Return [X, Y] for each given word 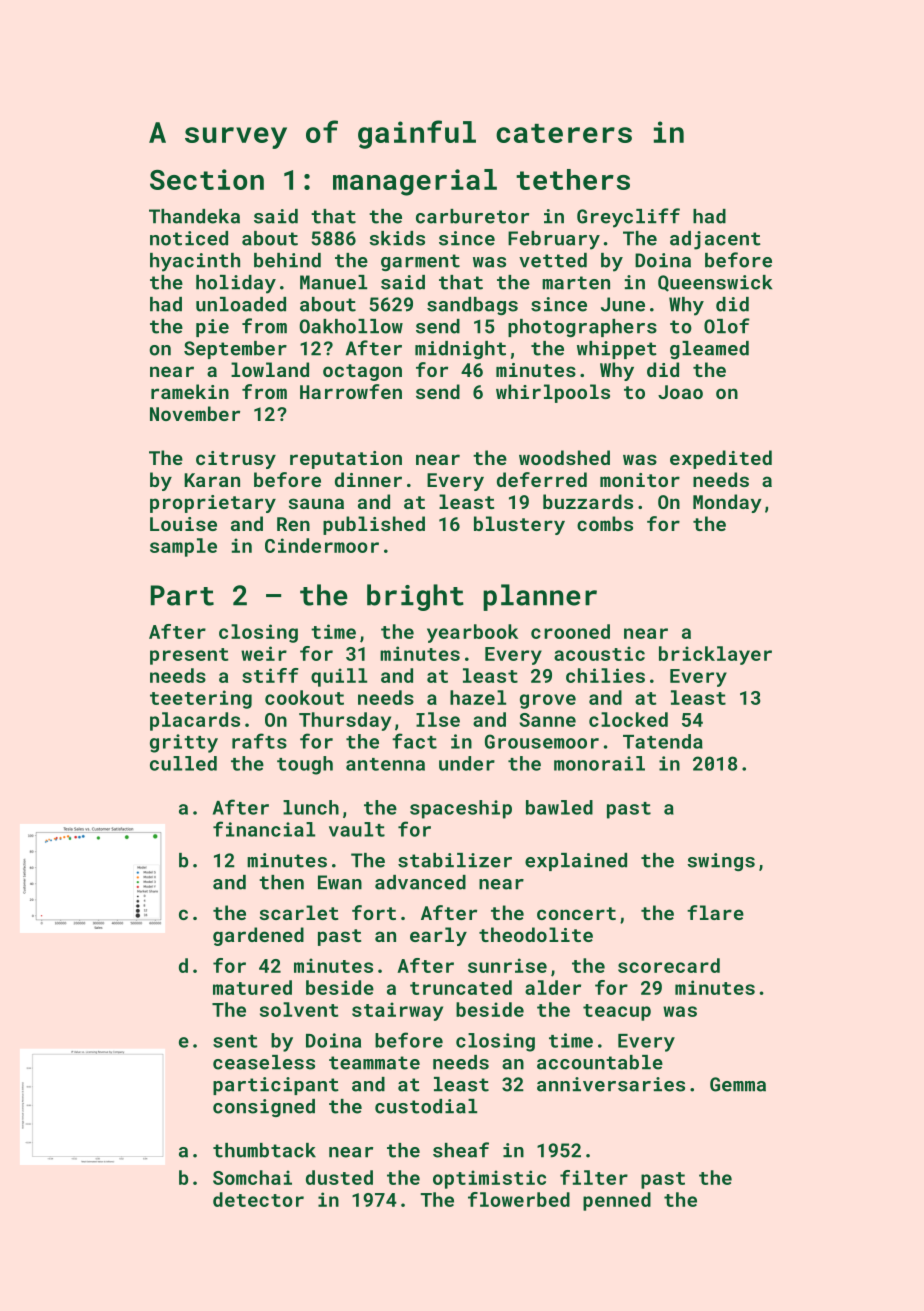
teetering [201, 699]
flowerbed [519, 1199]
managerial [415, 182]
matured [252, 987]
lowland [270, 369]
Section [207, 179]
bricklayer [715, 655]
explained [576, 862]
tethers [573, 179]
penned [617, 1201]
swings [721, 862]
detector [258, 1199]
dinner [368, 479]
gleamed [709, 350]
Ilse [438, 719]
